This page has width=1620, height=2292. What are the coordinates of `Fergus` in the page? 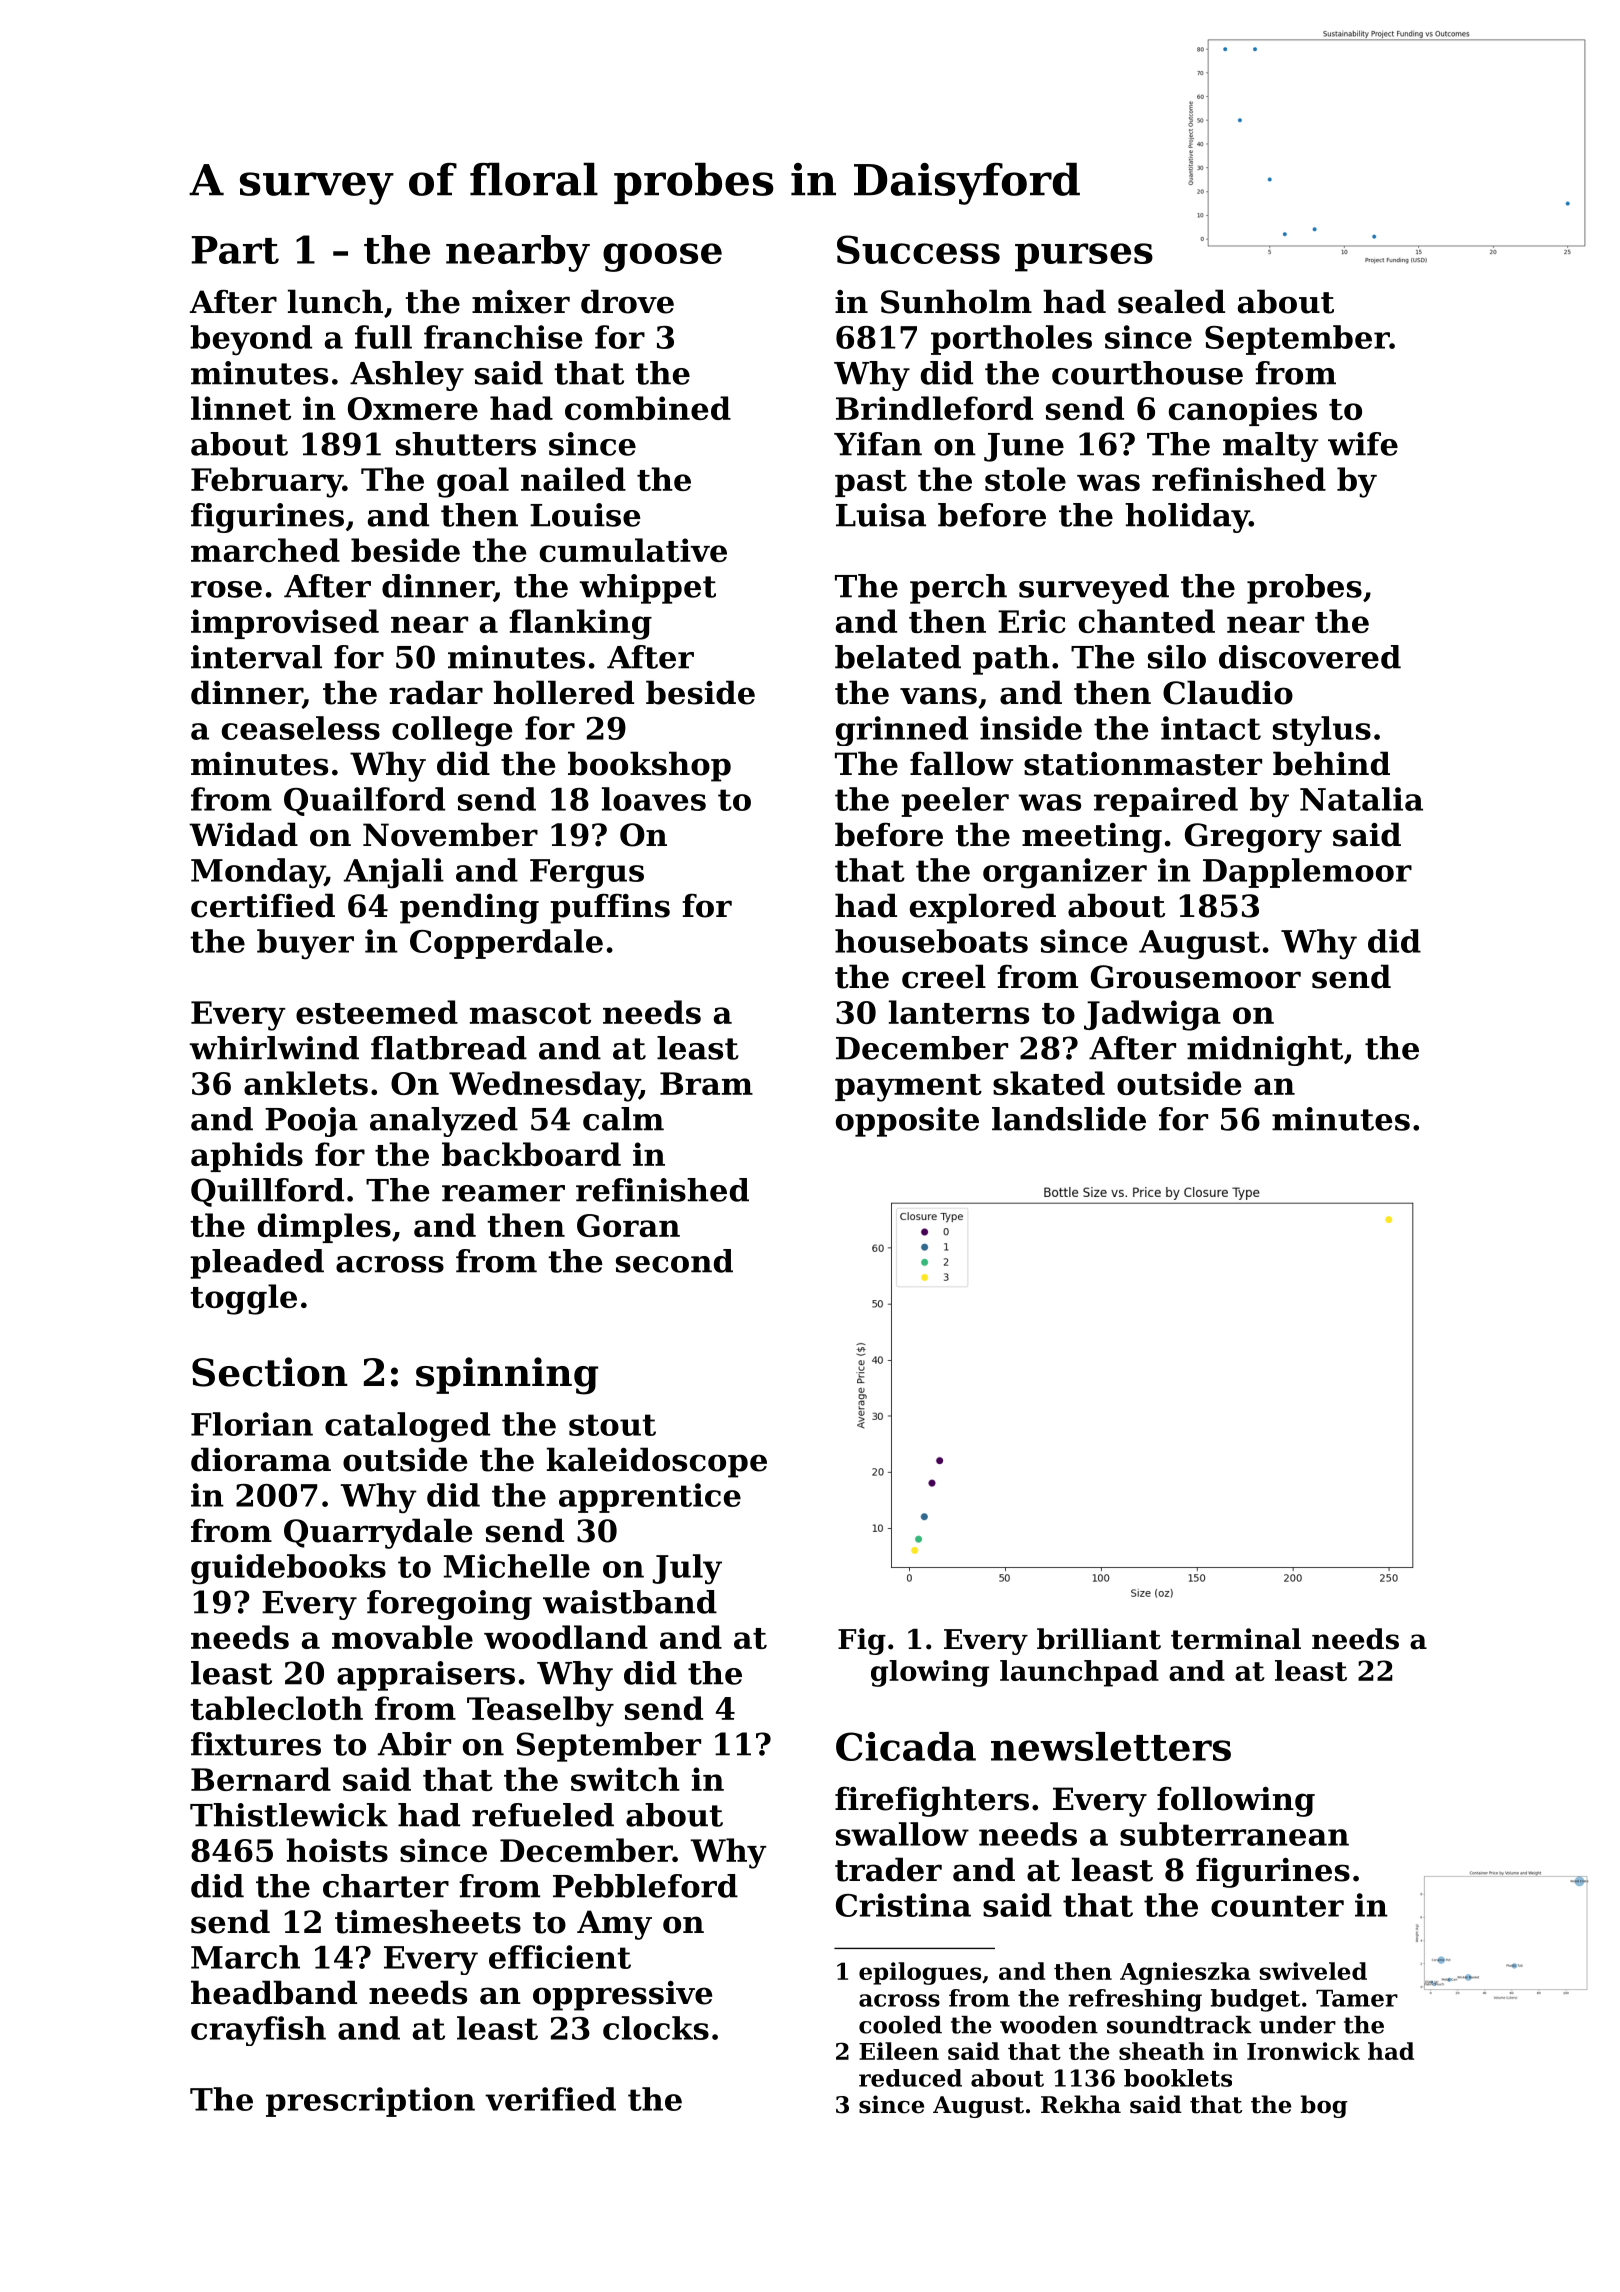 It's located at (587, 874).
